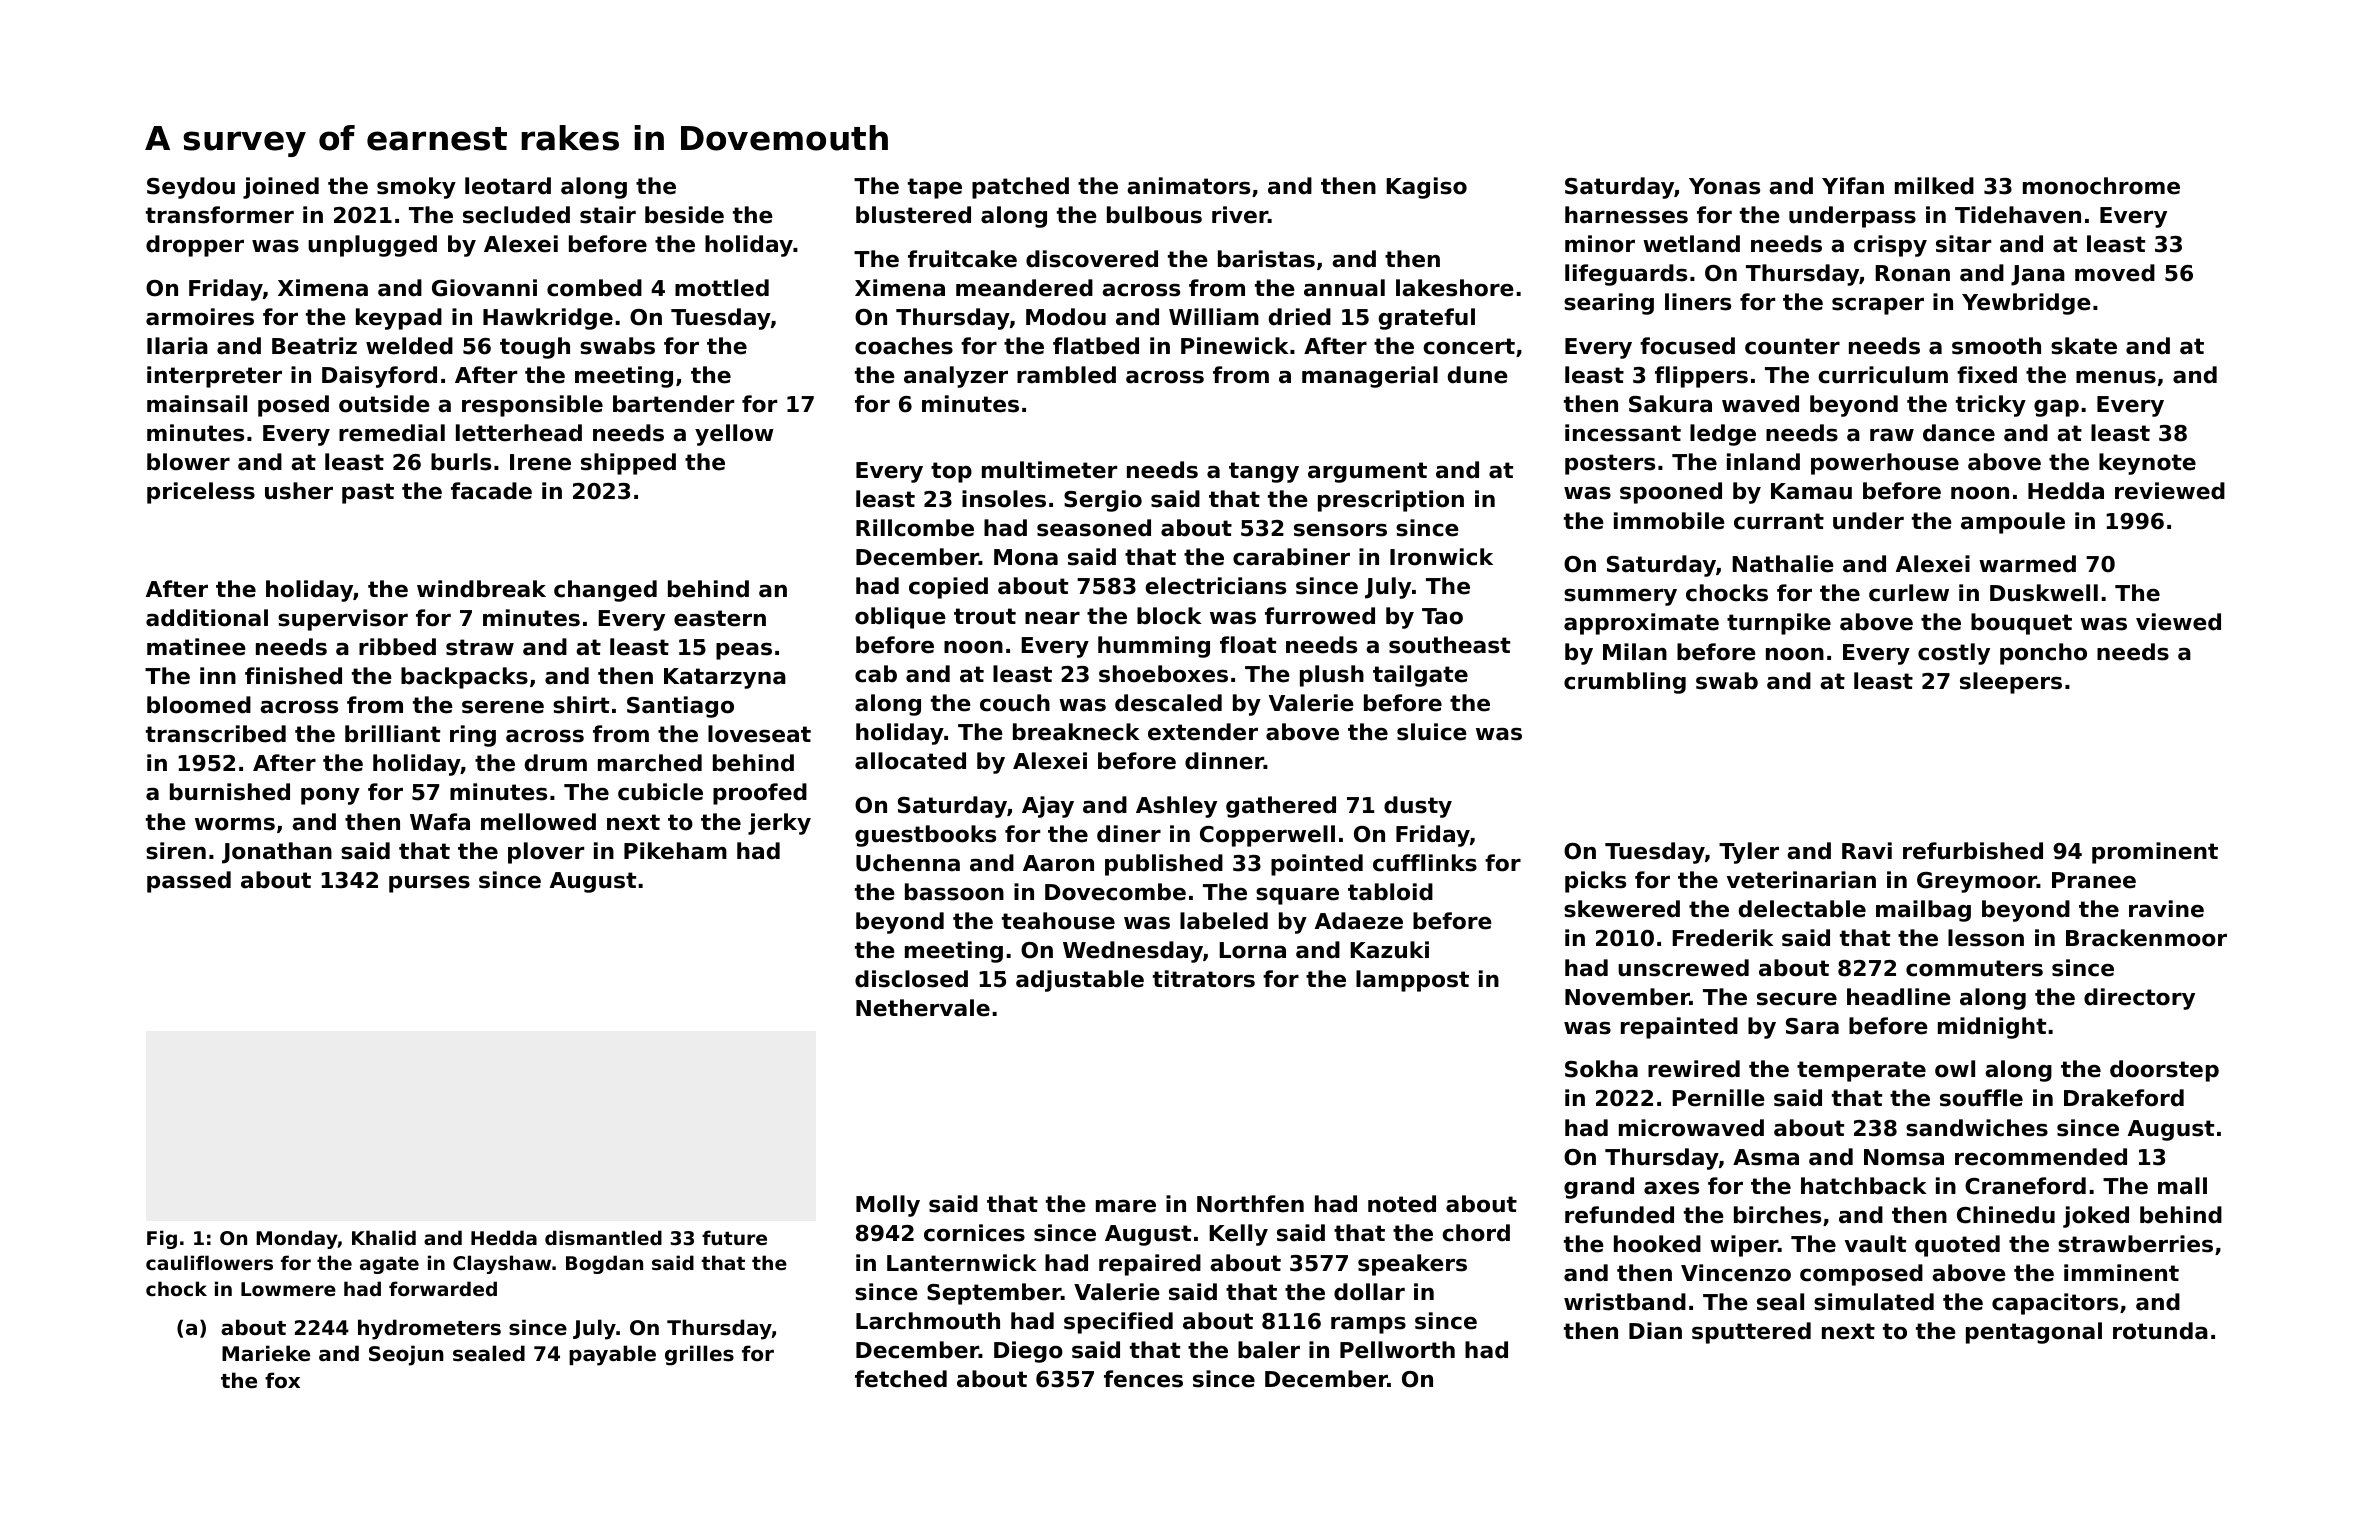 The width and height of the screenshot is (2380, 1540). I want to click on insoles, so click(1004, 499).
